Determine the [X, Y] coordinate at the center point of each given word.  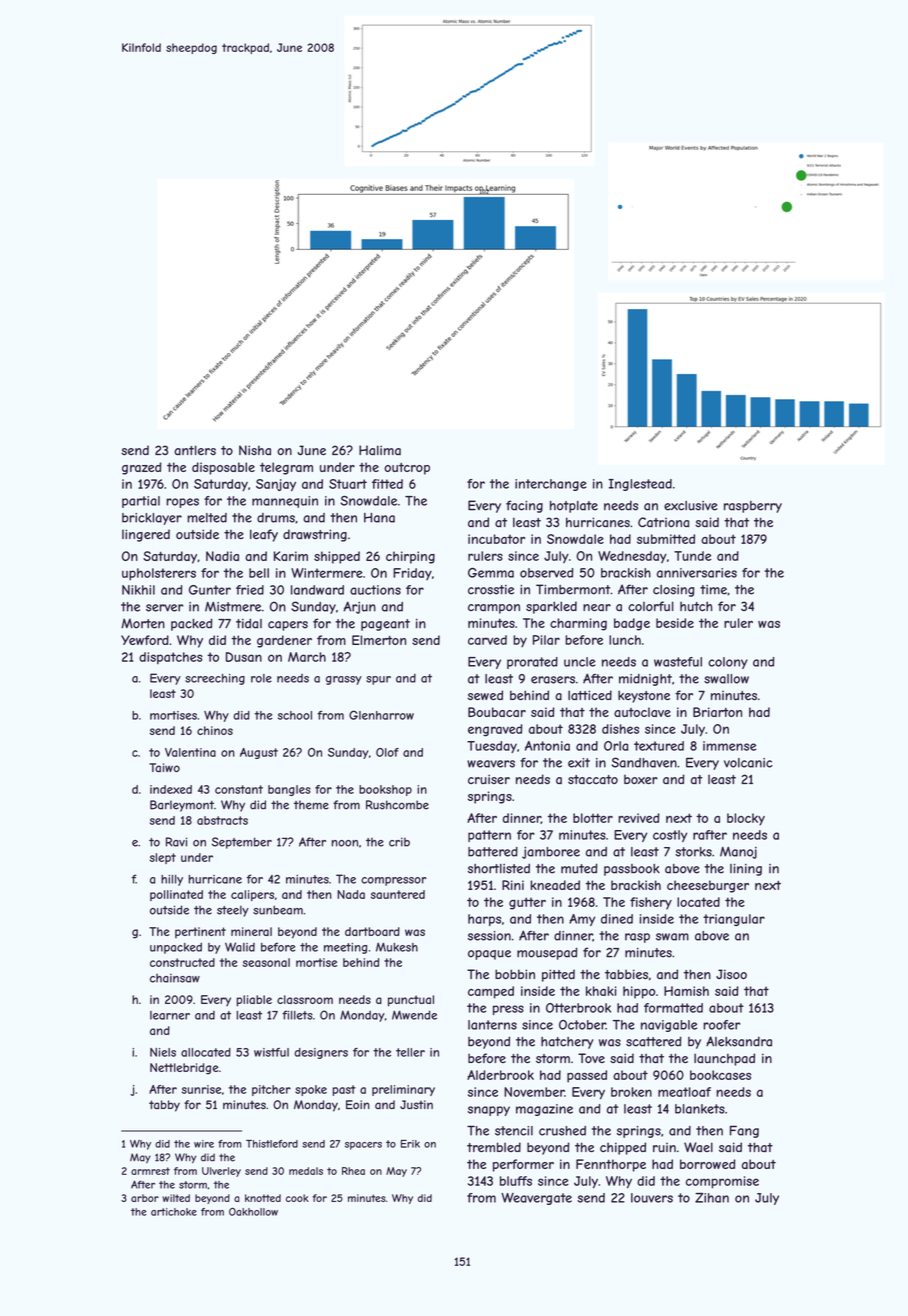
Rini [513, 885]
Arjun [359, 607]
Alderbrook [500, 1075]
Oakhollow [253, 1211]
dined [617, 919]
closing [673, 591]
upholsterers [159, 574]
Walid [240, 947]
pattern [489, 836]
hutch [696, 606]
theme [311, 805]
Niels [163, 1052]
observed [546, 573]
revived [639, 818]
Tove [591, 1058]
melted [207, 518]
